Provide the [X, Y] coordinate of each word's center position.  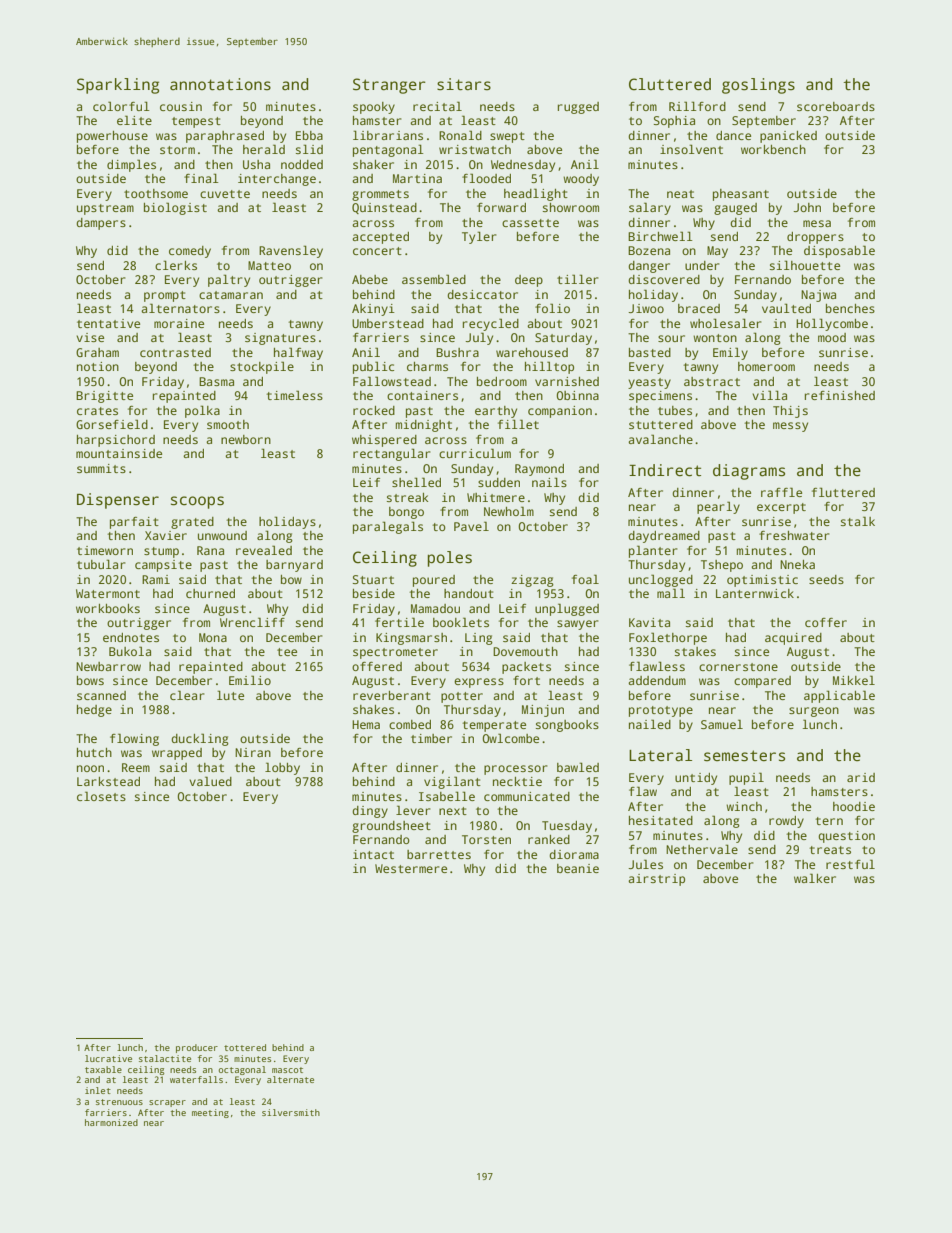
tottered [245, 1047]
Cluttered [670, 84]
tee [287, 652]
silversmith [291, 1112]
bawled [578, 767]
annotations [220, 84]
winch [744, 806]
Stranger [389, 86]
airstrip [656, 880]
